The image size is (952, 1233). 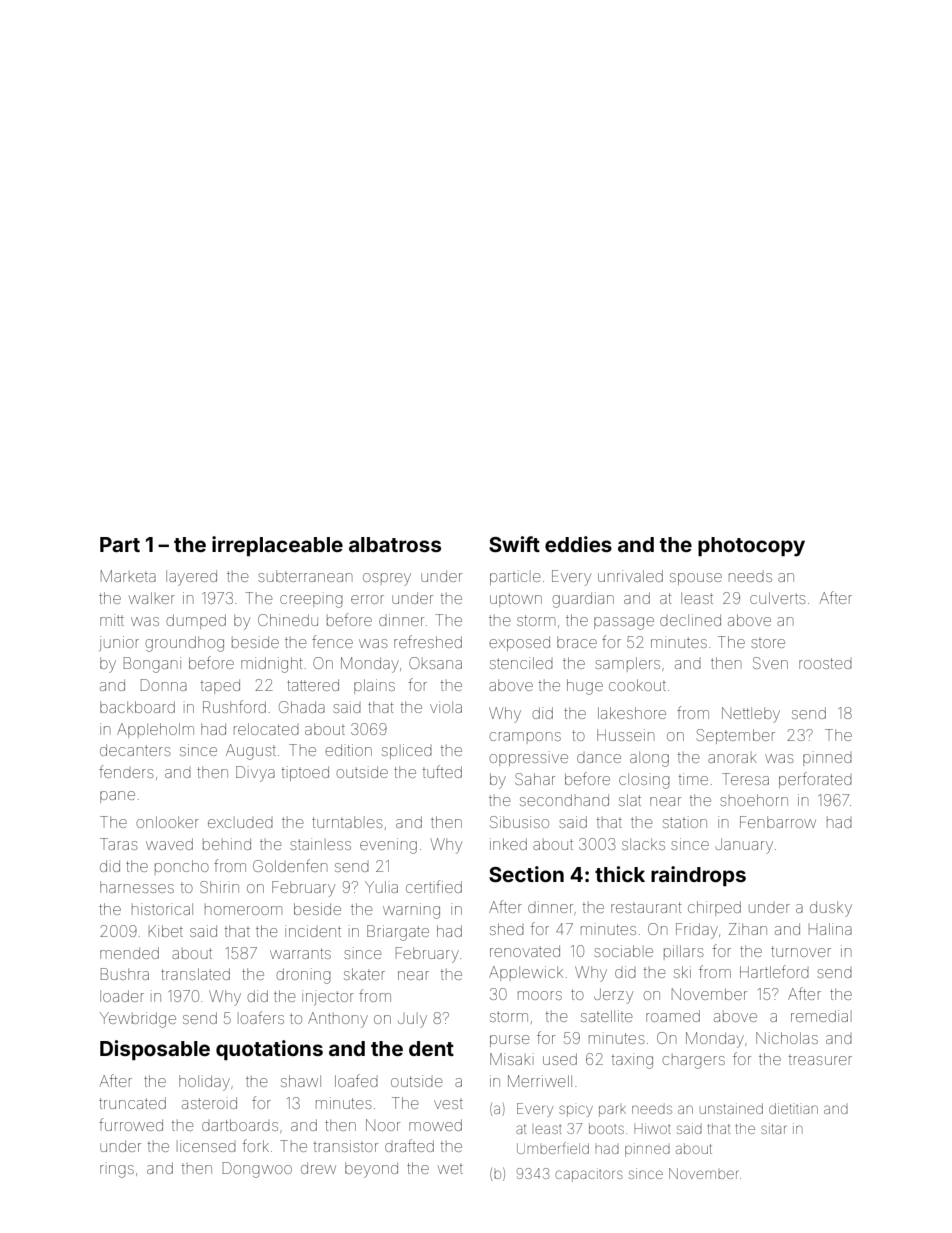 I want to click on photocopy, so click(x=751, y=547).
